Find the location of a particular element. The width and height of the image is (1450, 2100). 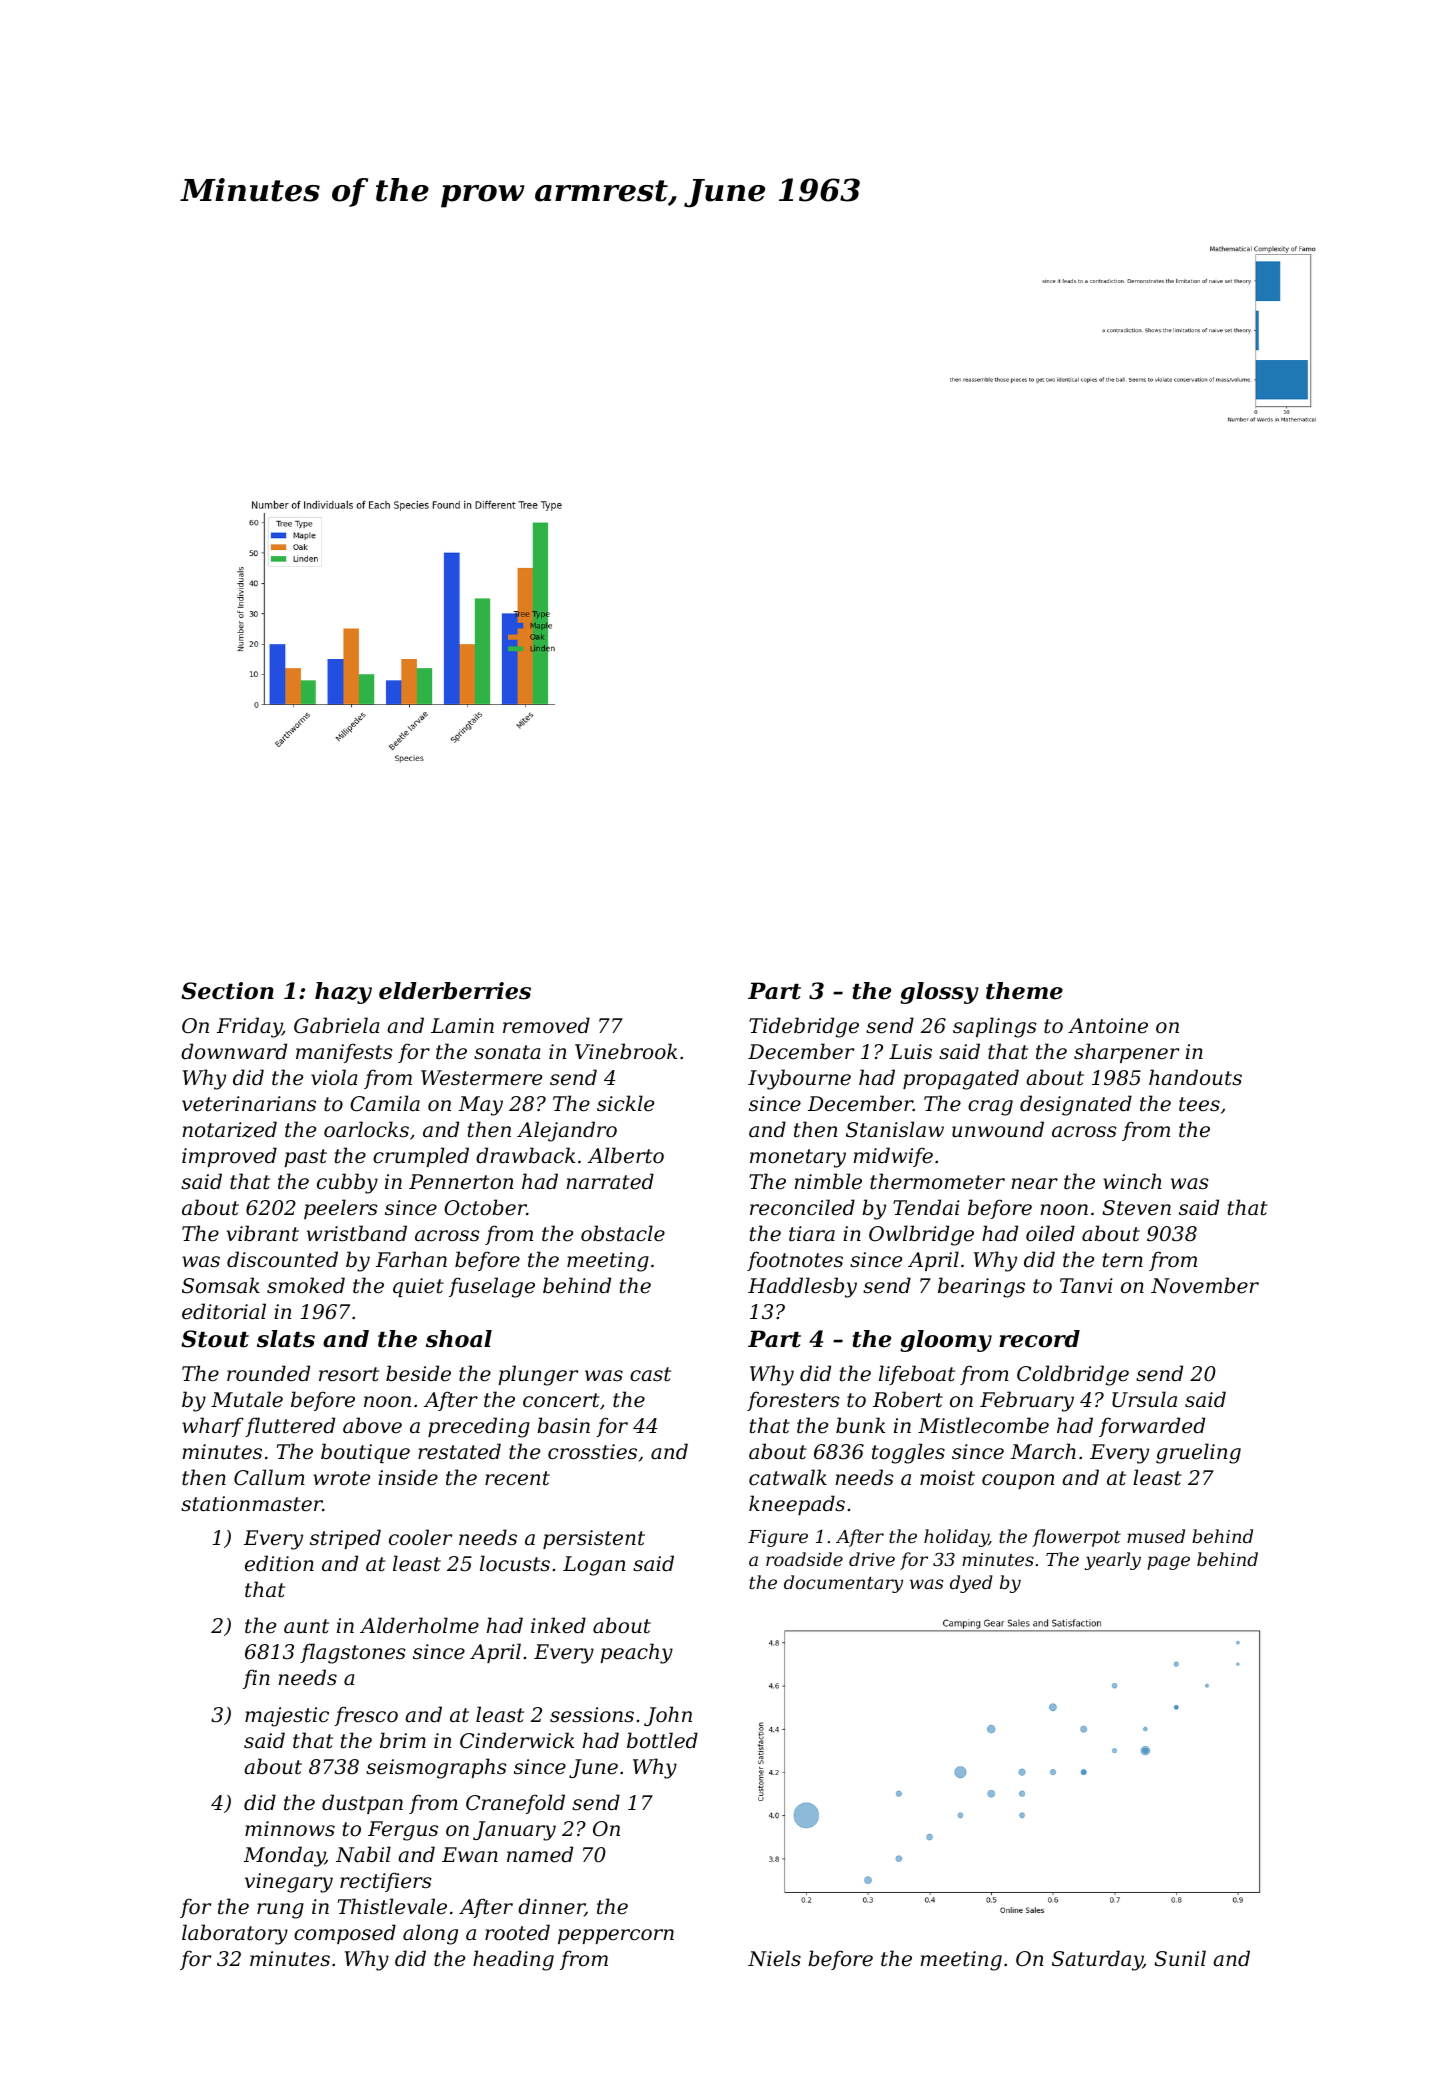

theme is located at coordinates (1024, 991).
